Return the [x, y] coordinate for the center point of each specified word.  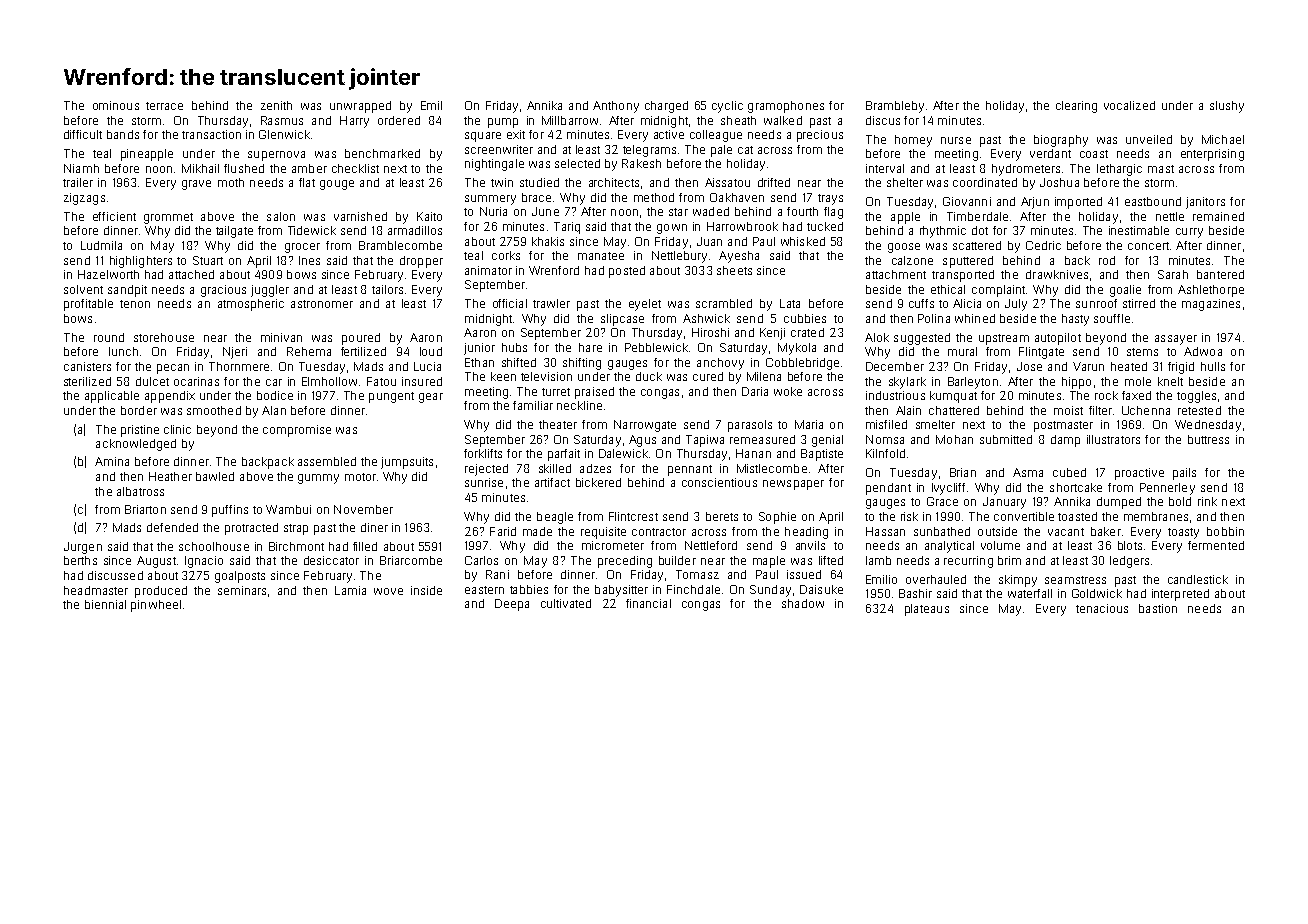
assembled [327, 461]
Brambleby [895, 107]
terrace [164, 106]
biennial [105, 604]
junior [479, 349]
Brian [963, 472]
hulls [1213, 366]
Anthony [616, 107]
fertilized [363, 351]
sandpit [127, 291]
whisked [803, 241]
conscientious [719, 482]
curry [1189, 233]
